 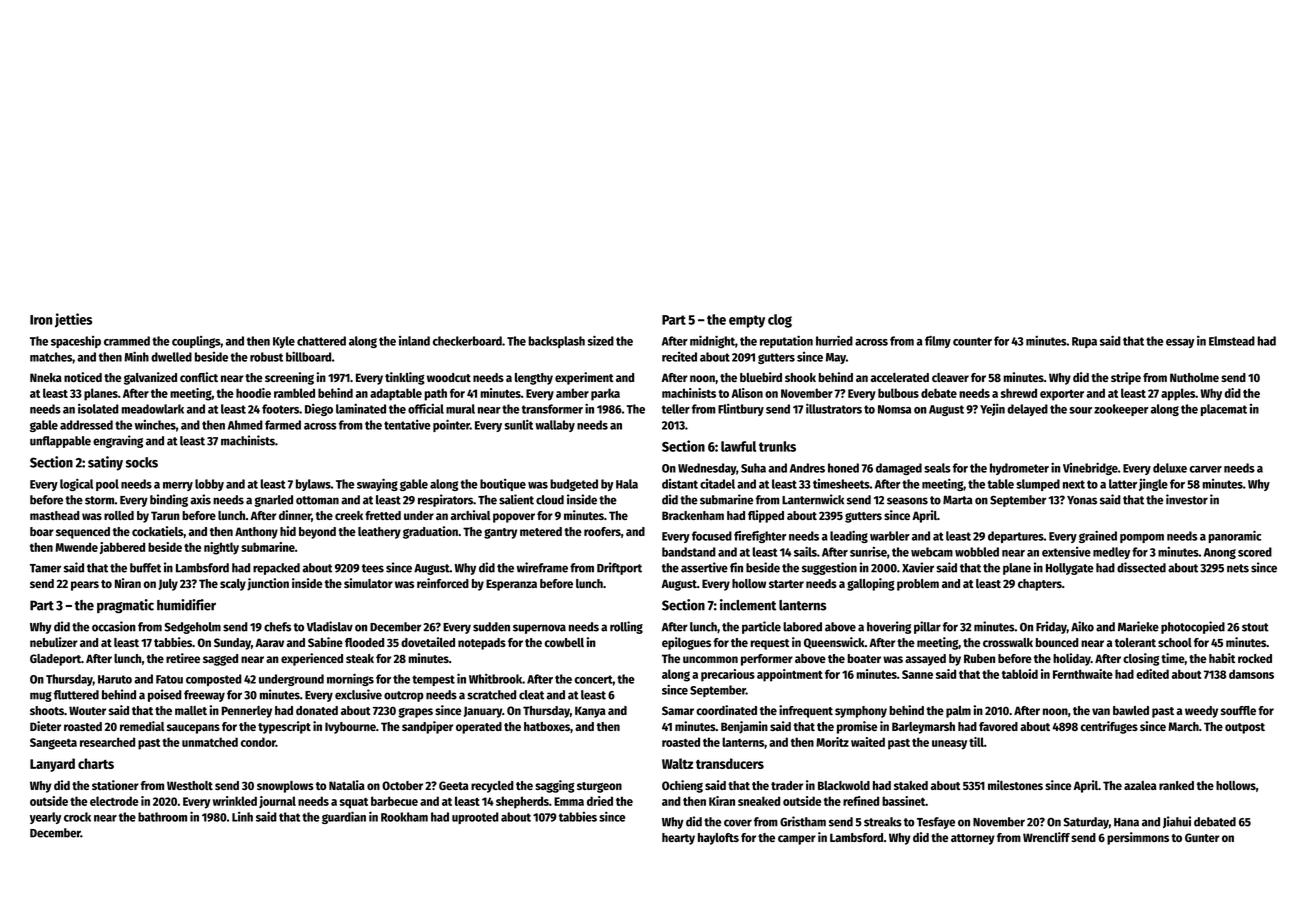 What do you see at coordinates (741, 409) in the document?
I see `Flintbury` at bounding box center [741, 409].
